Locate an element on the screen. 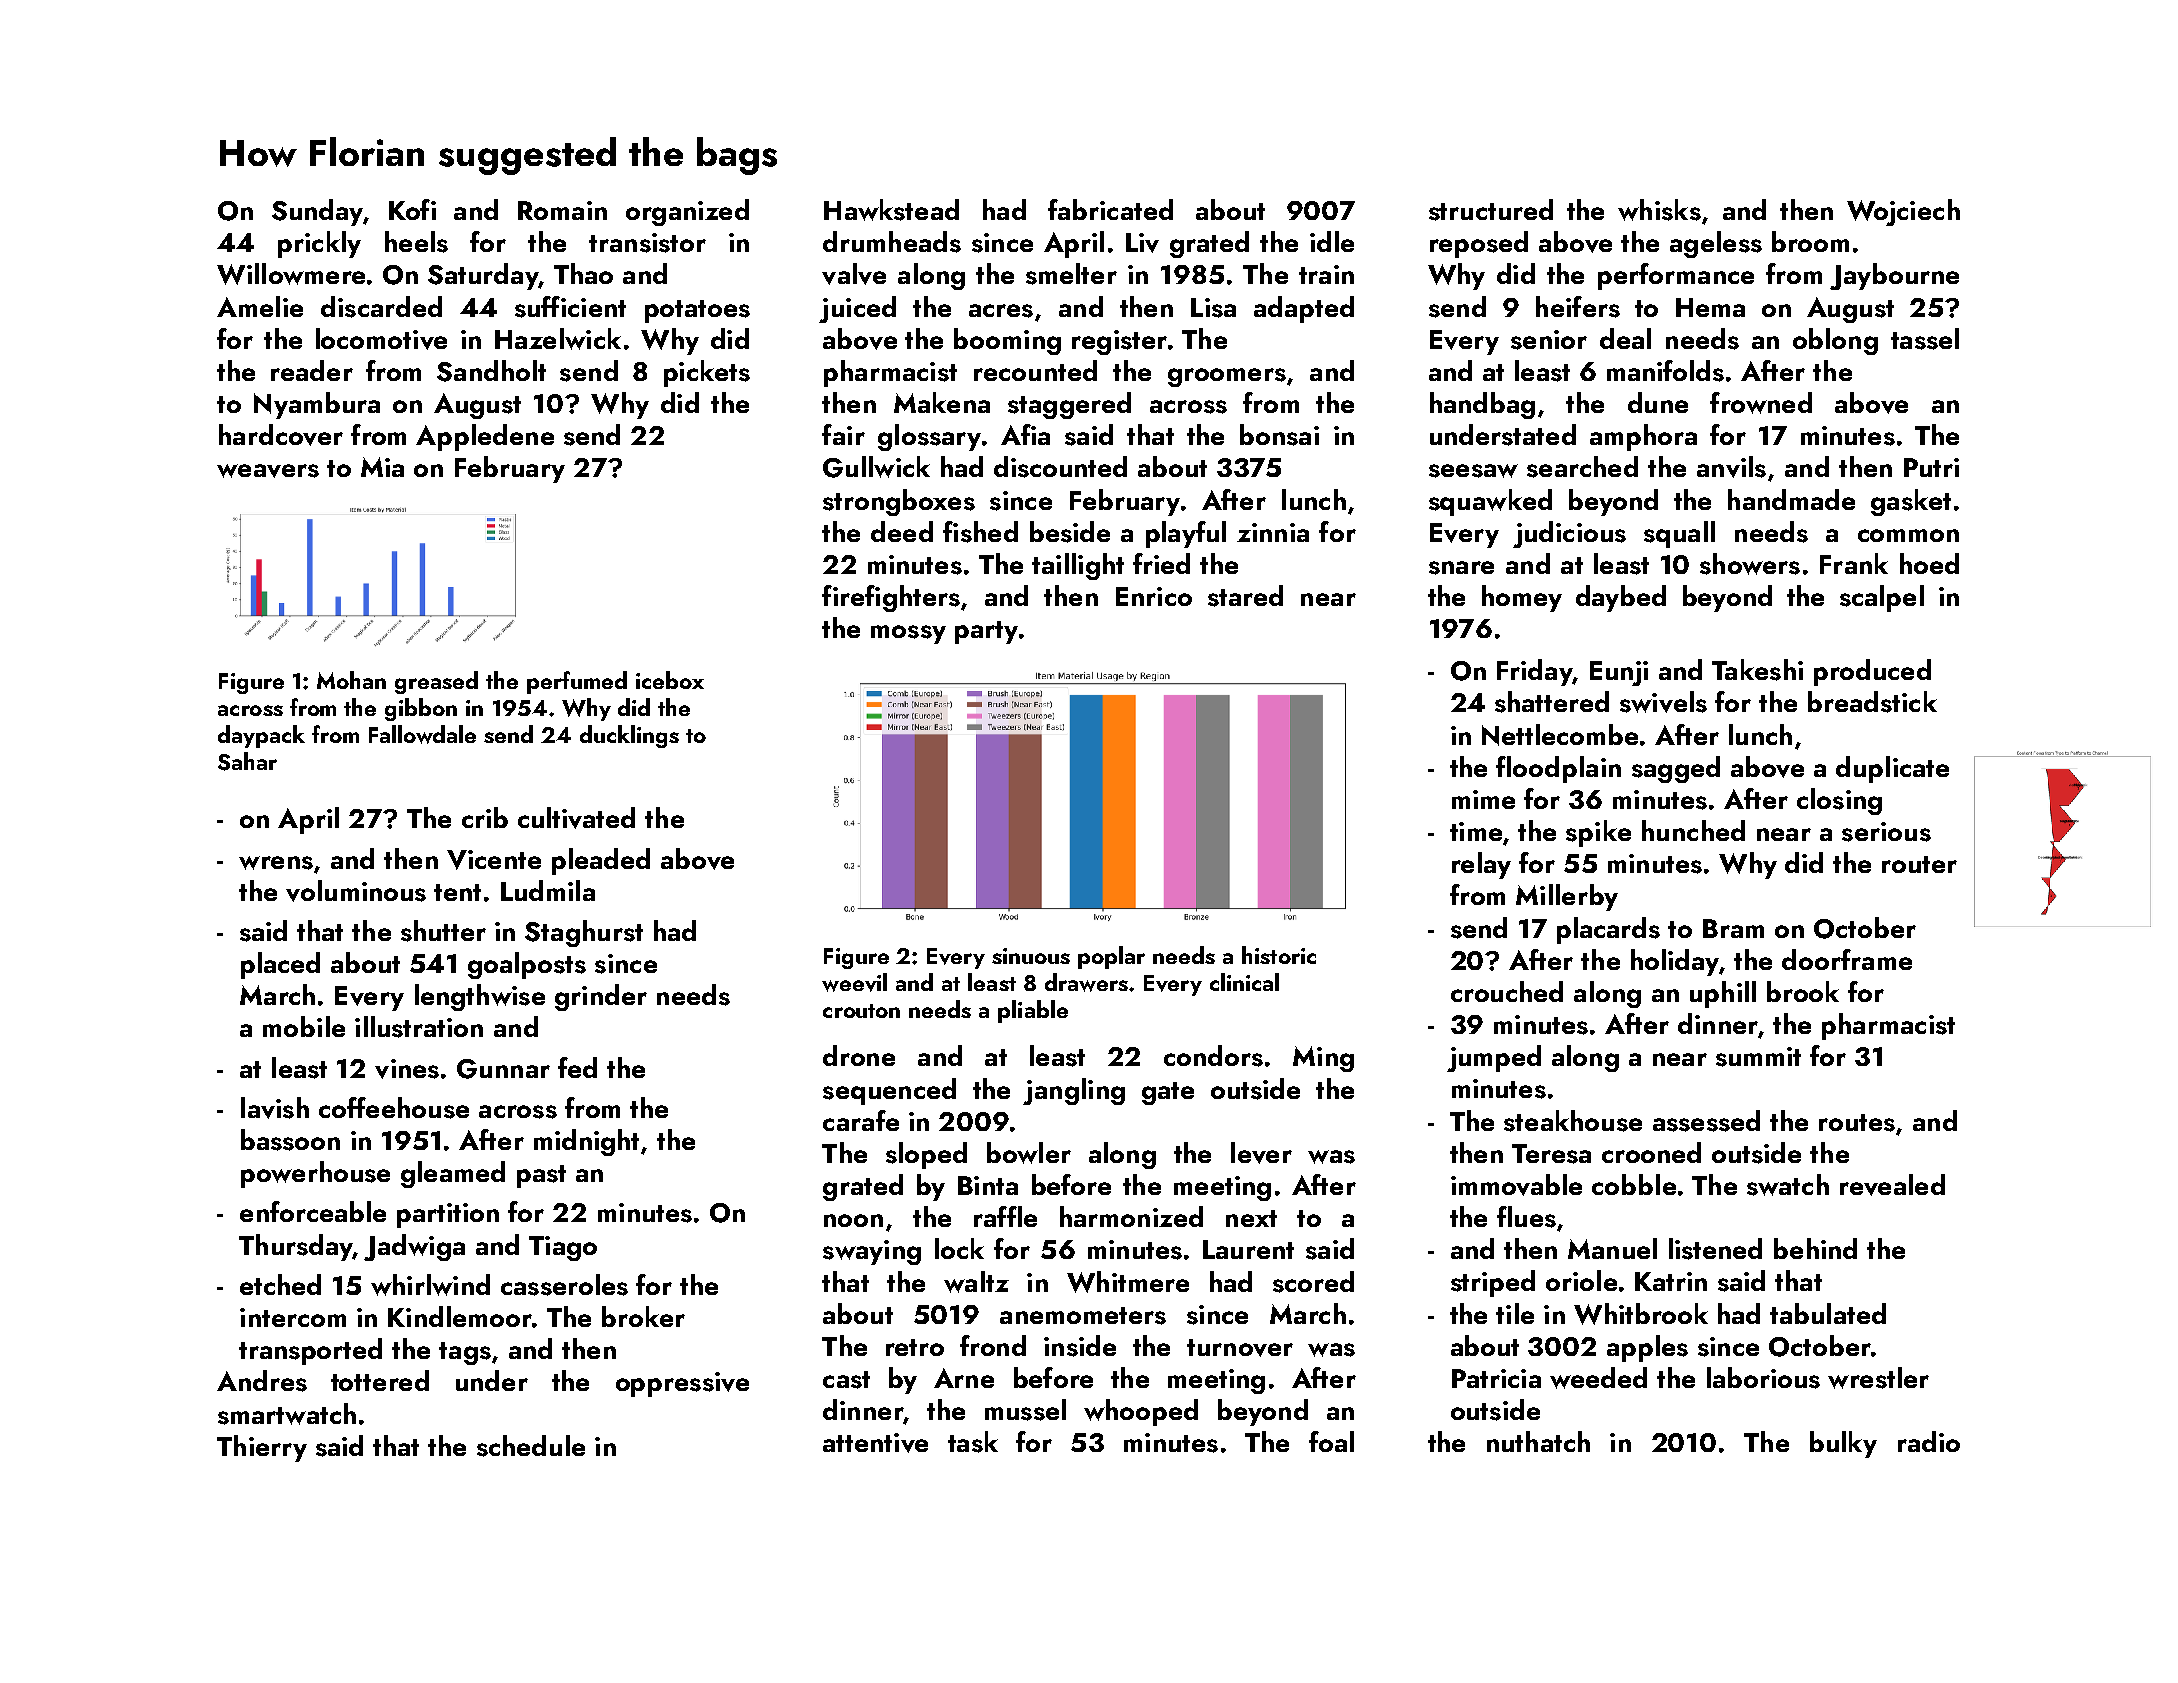 Image resolution: width=2178 pixels, height=1683 pixels. fabricated is located at coordinates (1110, 209).
